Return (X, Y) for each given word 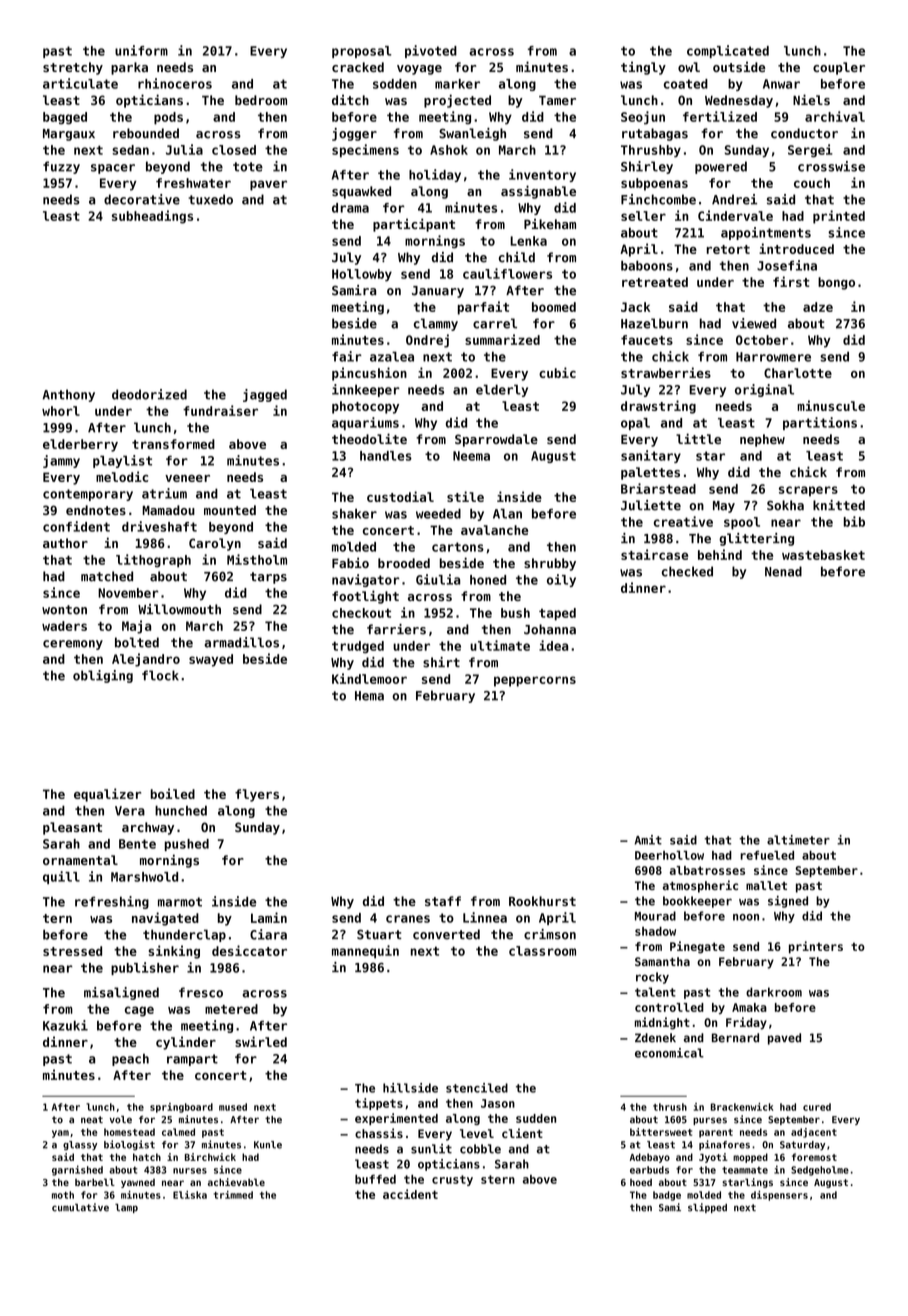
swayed (211, 660)
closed (234, 150)
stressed (72, 951)
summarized (502, 339)
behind (720, 554)
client (522, 1133)
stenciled (477, 1088)
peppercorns (535, 681)
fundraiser (220, 410)
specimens (365, 151)
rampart (192, 1060)
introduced (796, 248)
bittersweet (661, 1132)
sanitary (651, 456)
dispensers (779, 1196)
